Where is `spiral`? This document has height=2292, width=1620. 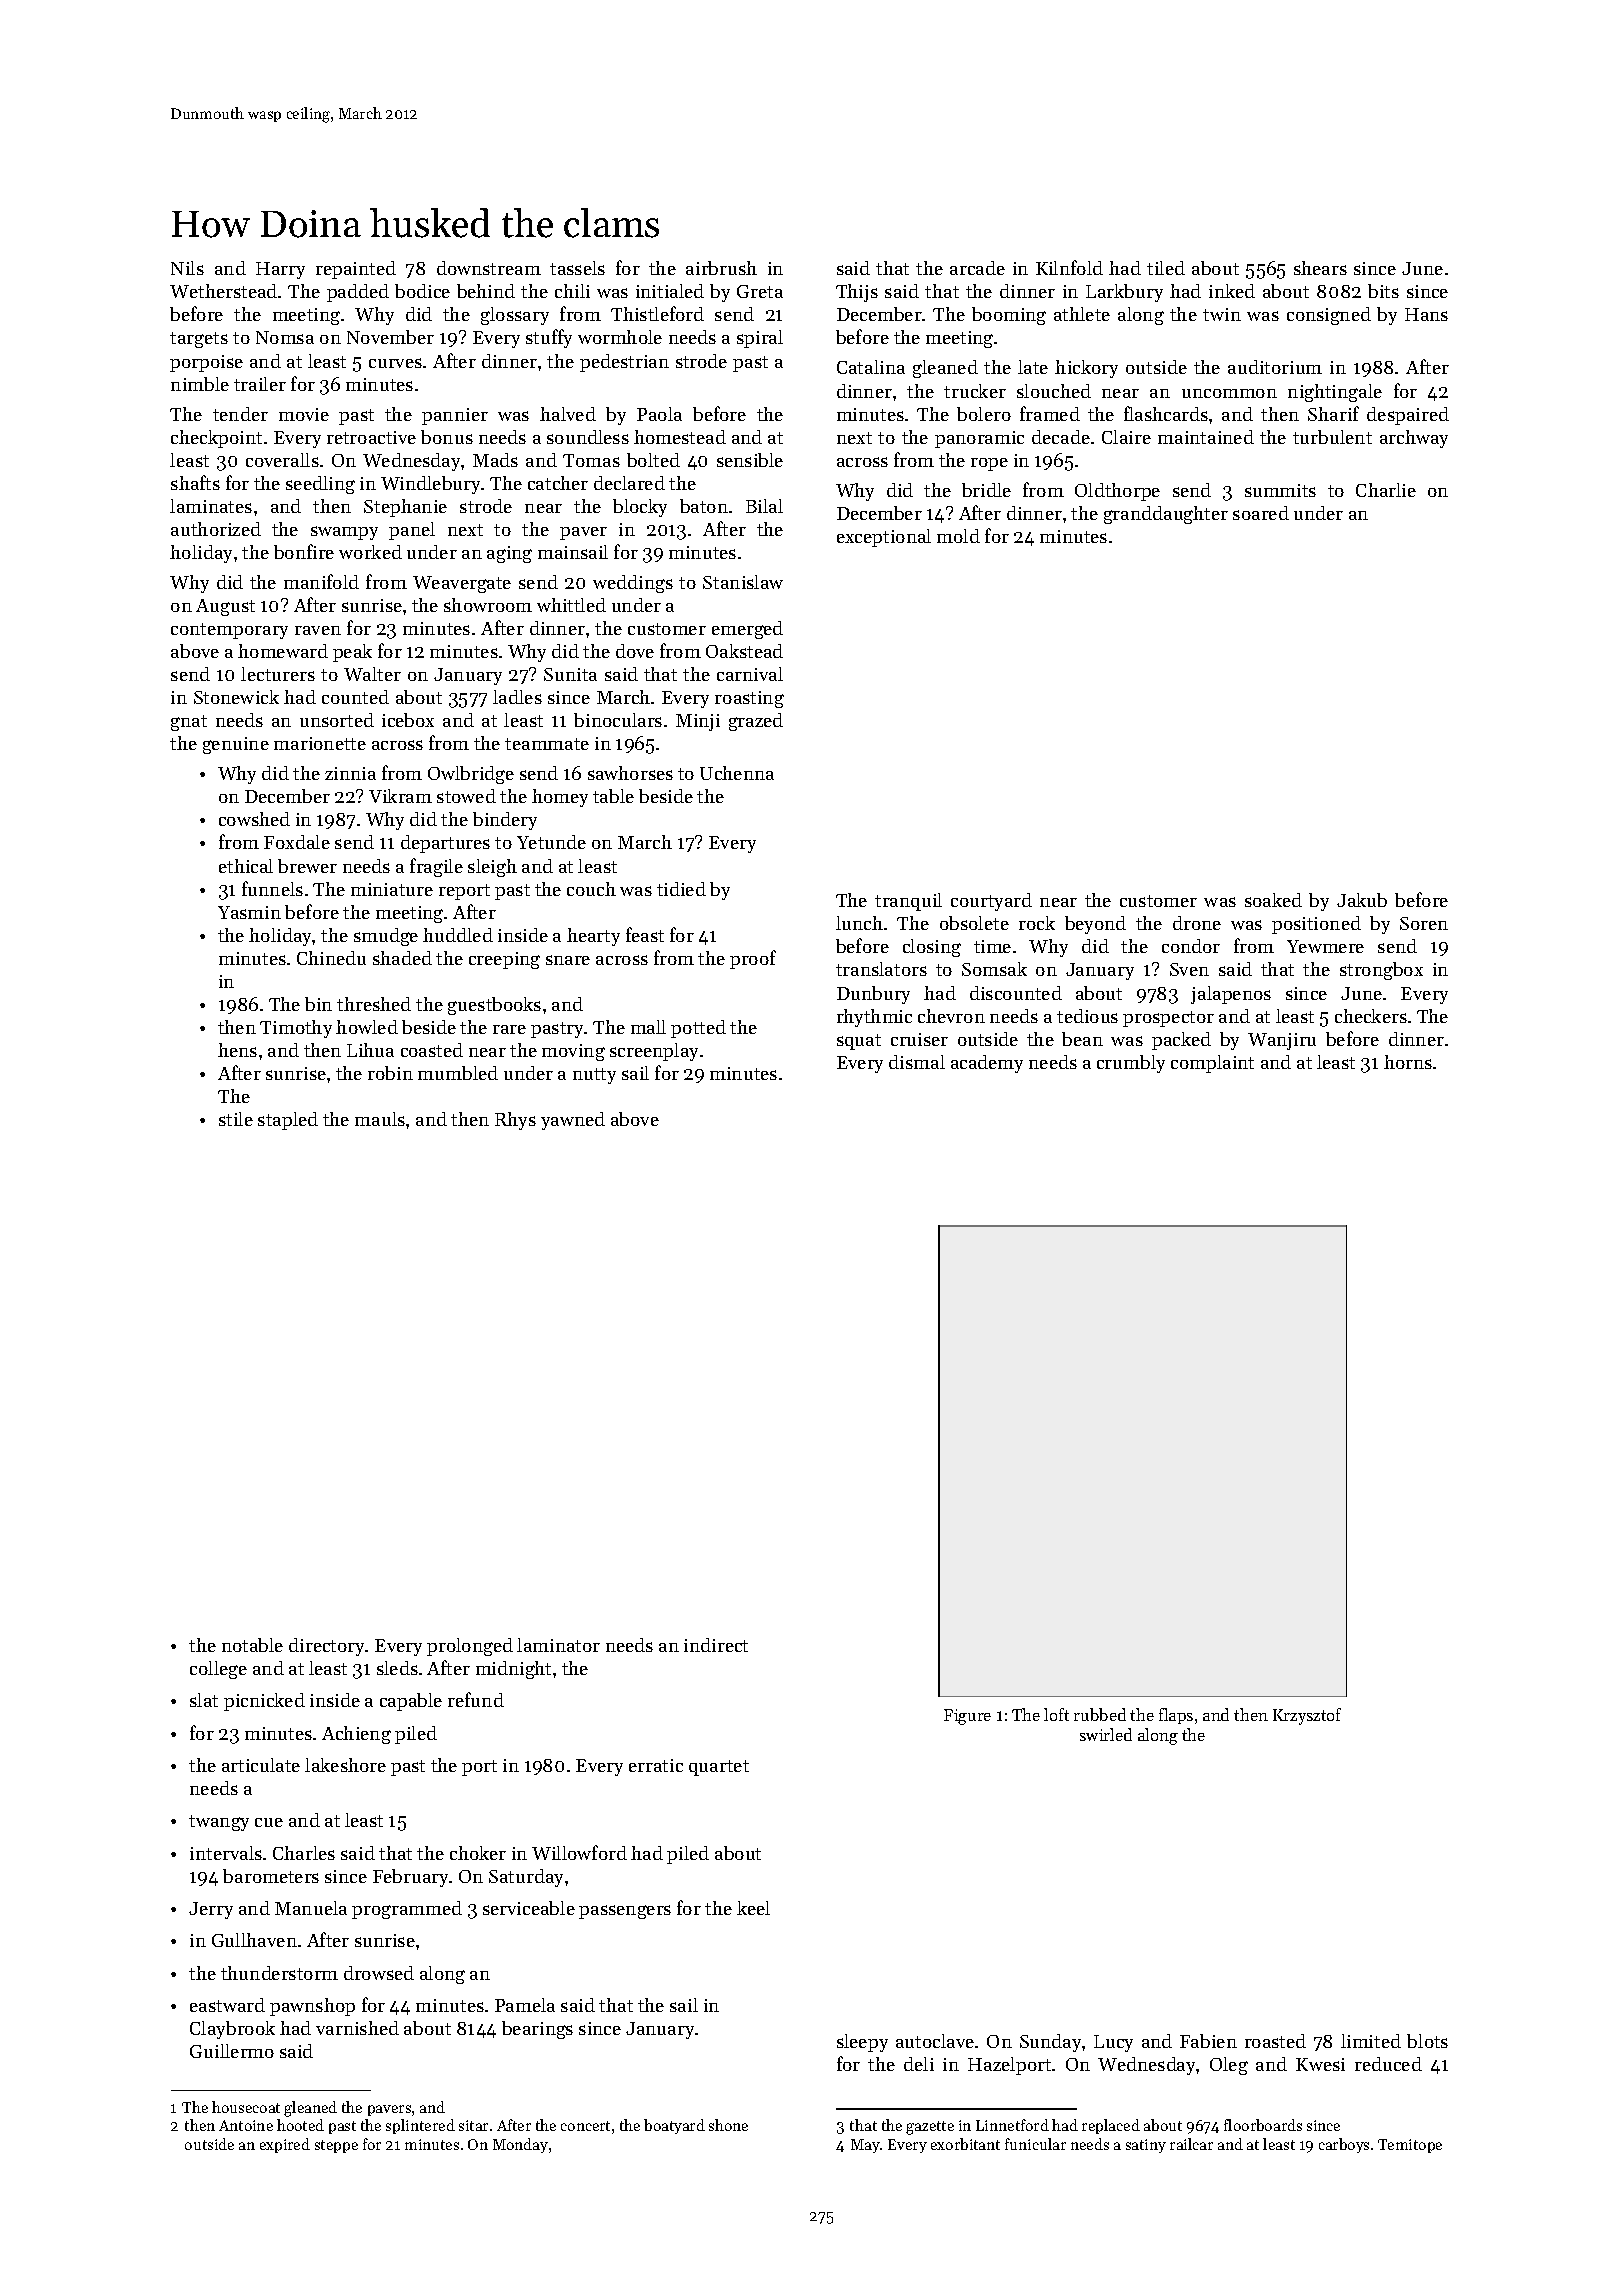
spiral is located at coordinates (760, 339).
